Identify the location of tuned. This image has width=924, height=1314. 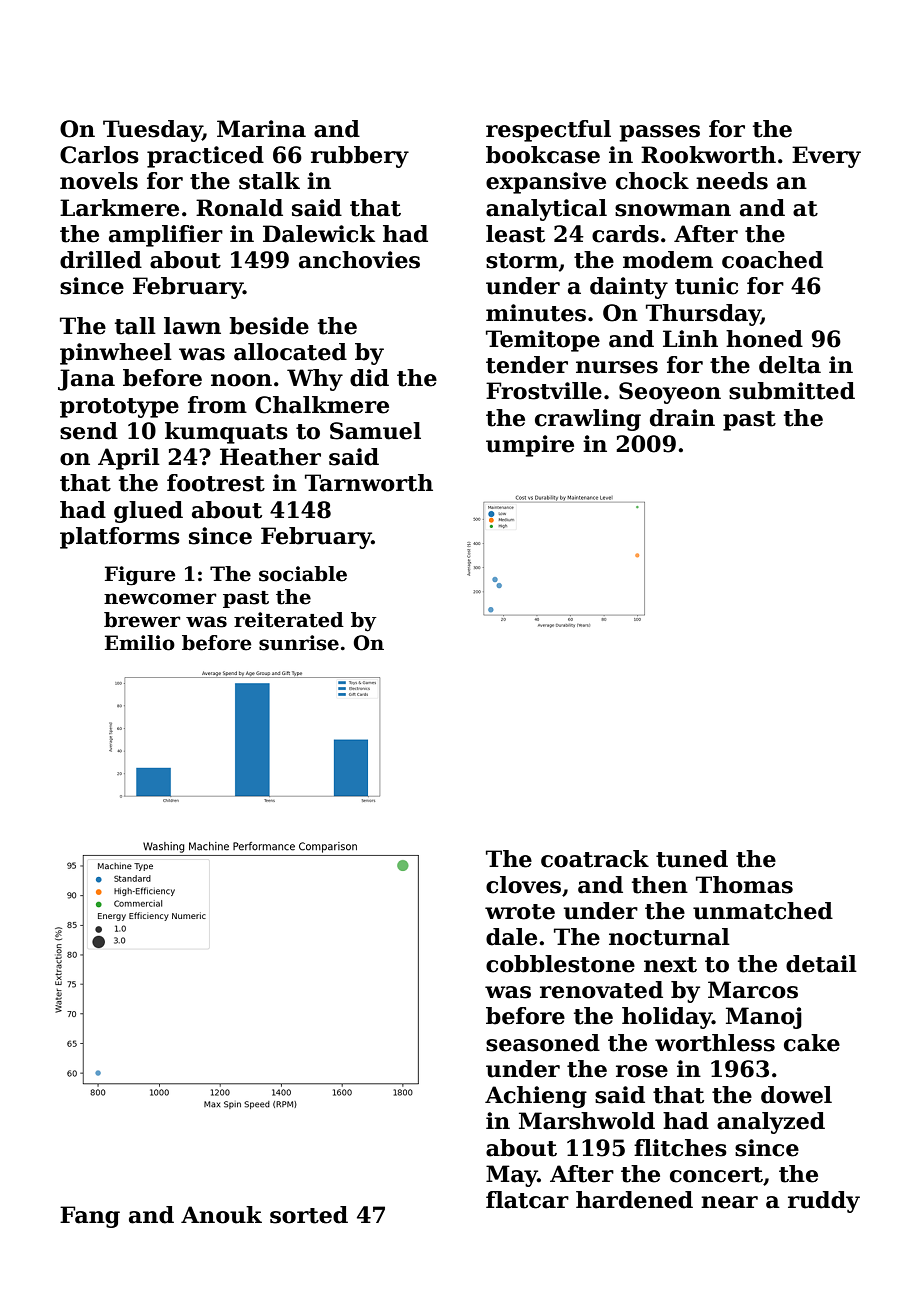
(692, 859).
